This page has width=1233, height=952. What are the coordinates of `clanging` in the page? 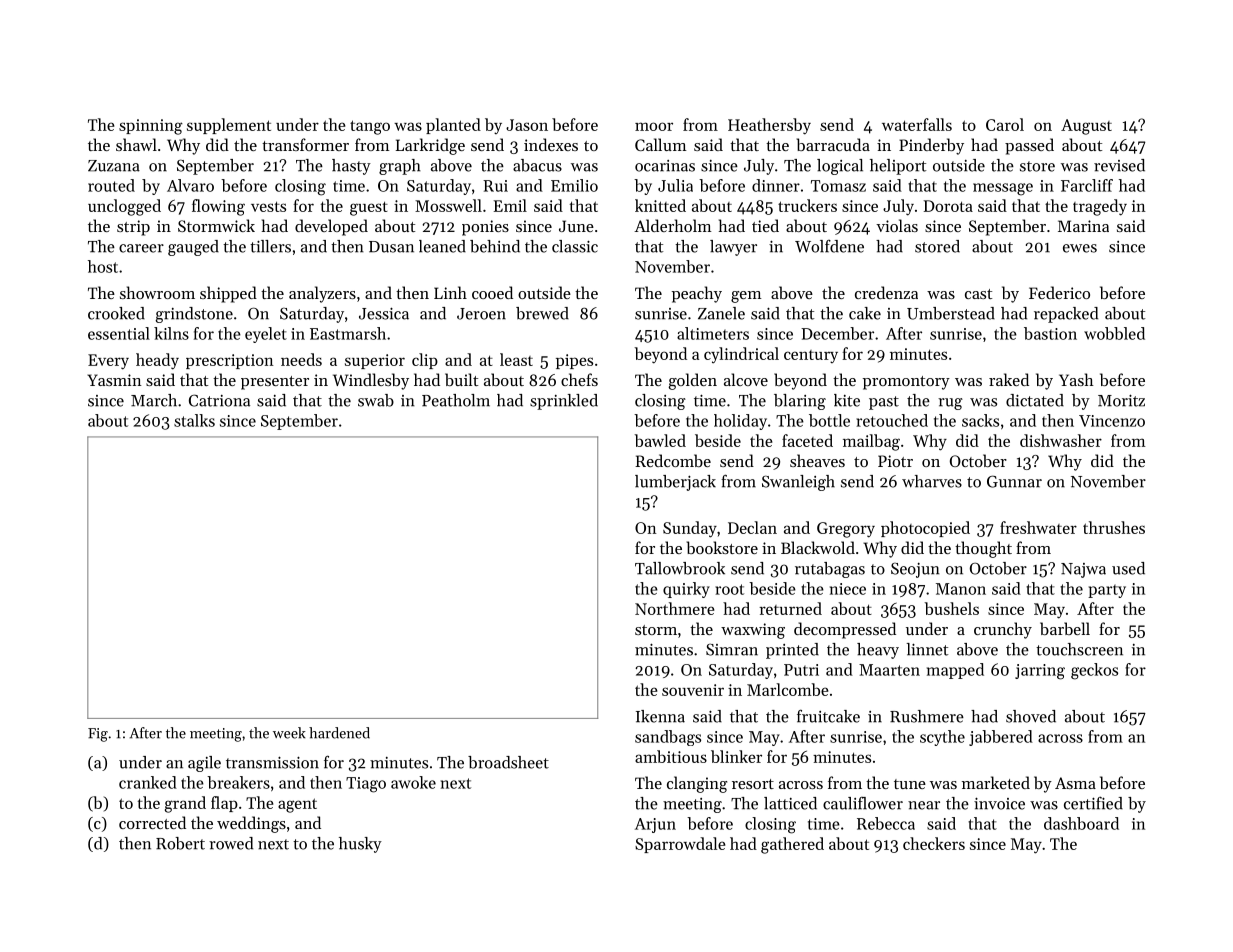 It's located at (697, 784).
